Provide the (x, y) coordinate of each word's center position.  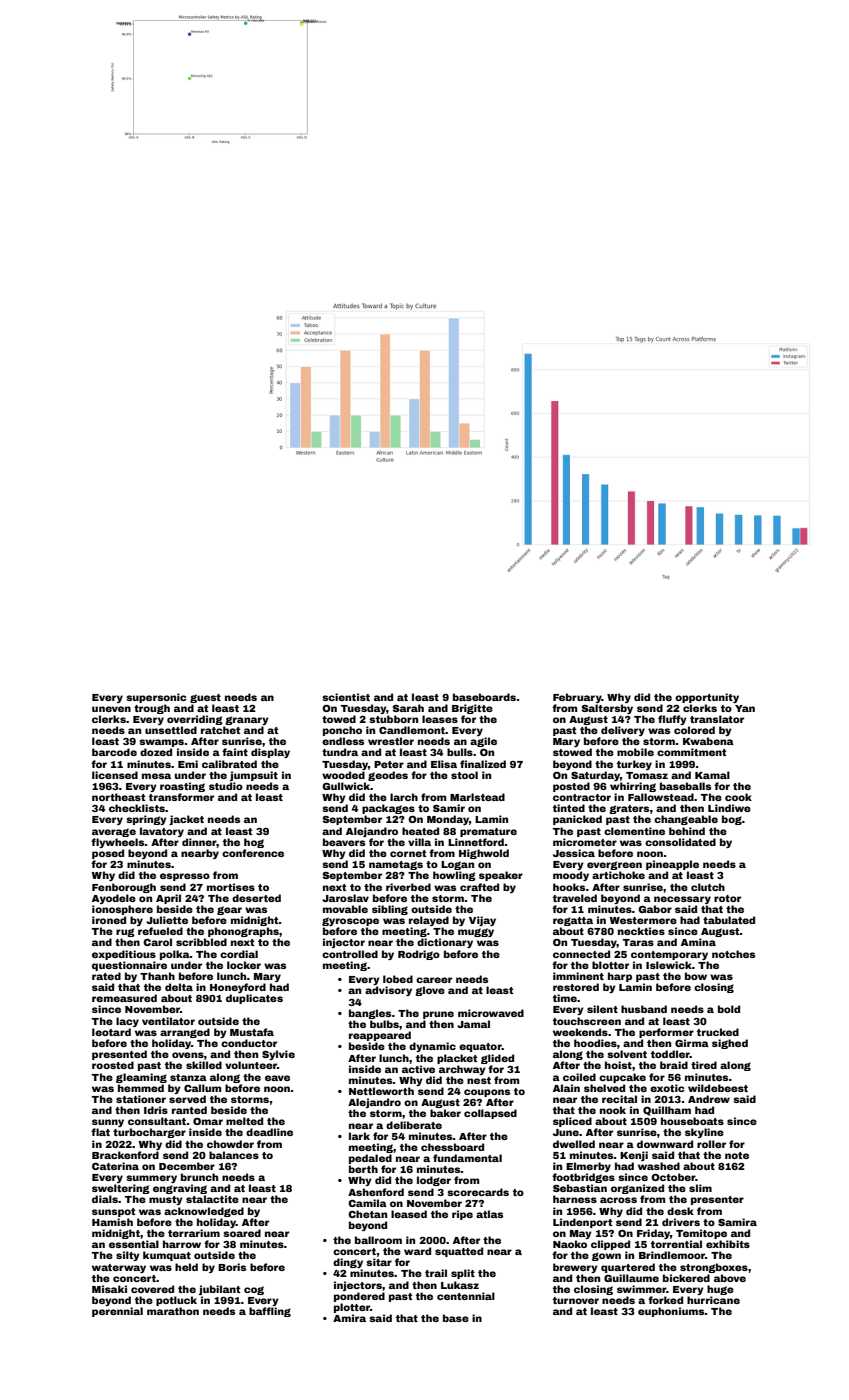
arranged (185, 1033)
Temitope (701, 1234)
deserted (256, 898)
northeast (118, 797)
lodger (434, 1181)
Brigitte (472, 709)
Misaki (109, 1289)
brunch (199, 1177)
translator (717, 719)
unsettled (171, 730)
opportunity (707, 698)
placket (457, 1059)
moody (571, 876)
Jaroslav (345, 898)
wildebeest (718, 1088)
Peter (389, 764)
